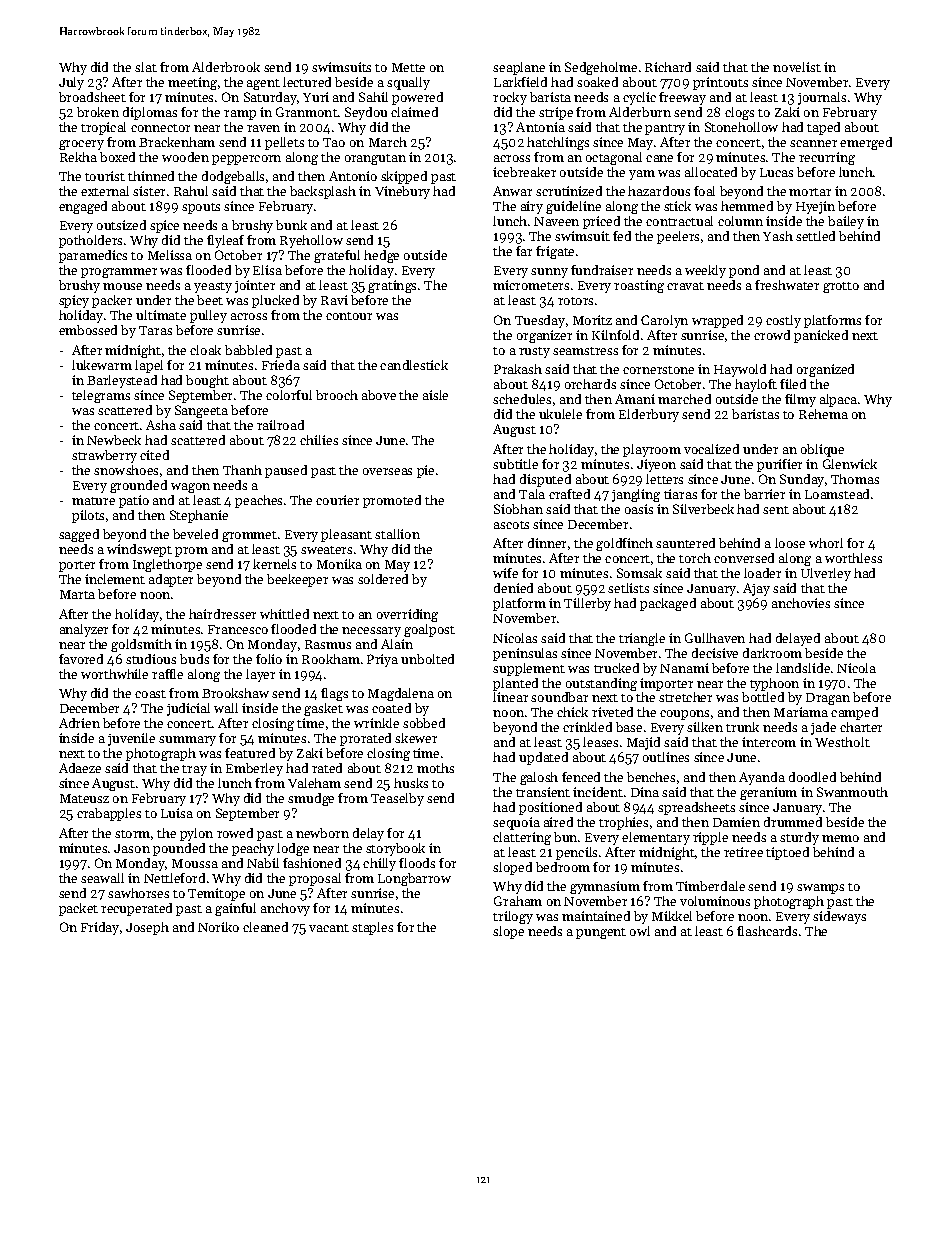 Image resolution: width=952 pixels, height=1233 pixels. What do you see at coordinates (711, 172) in the page?
I see `allocated` at bounding box center [711, 172].
